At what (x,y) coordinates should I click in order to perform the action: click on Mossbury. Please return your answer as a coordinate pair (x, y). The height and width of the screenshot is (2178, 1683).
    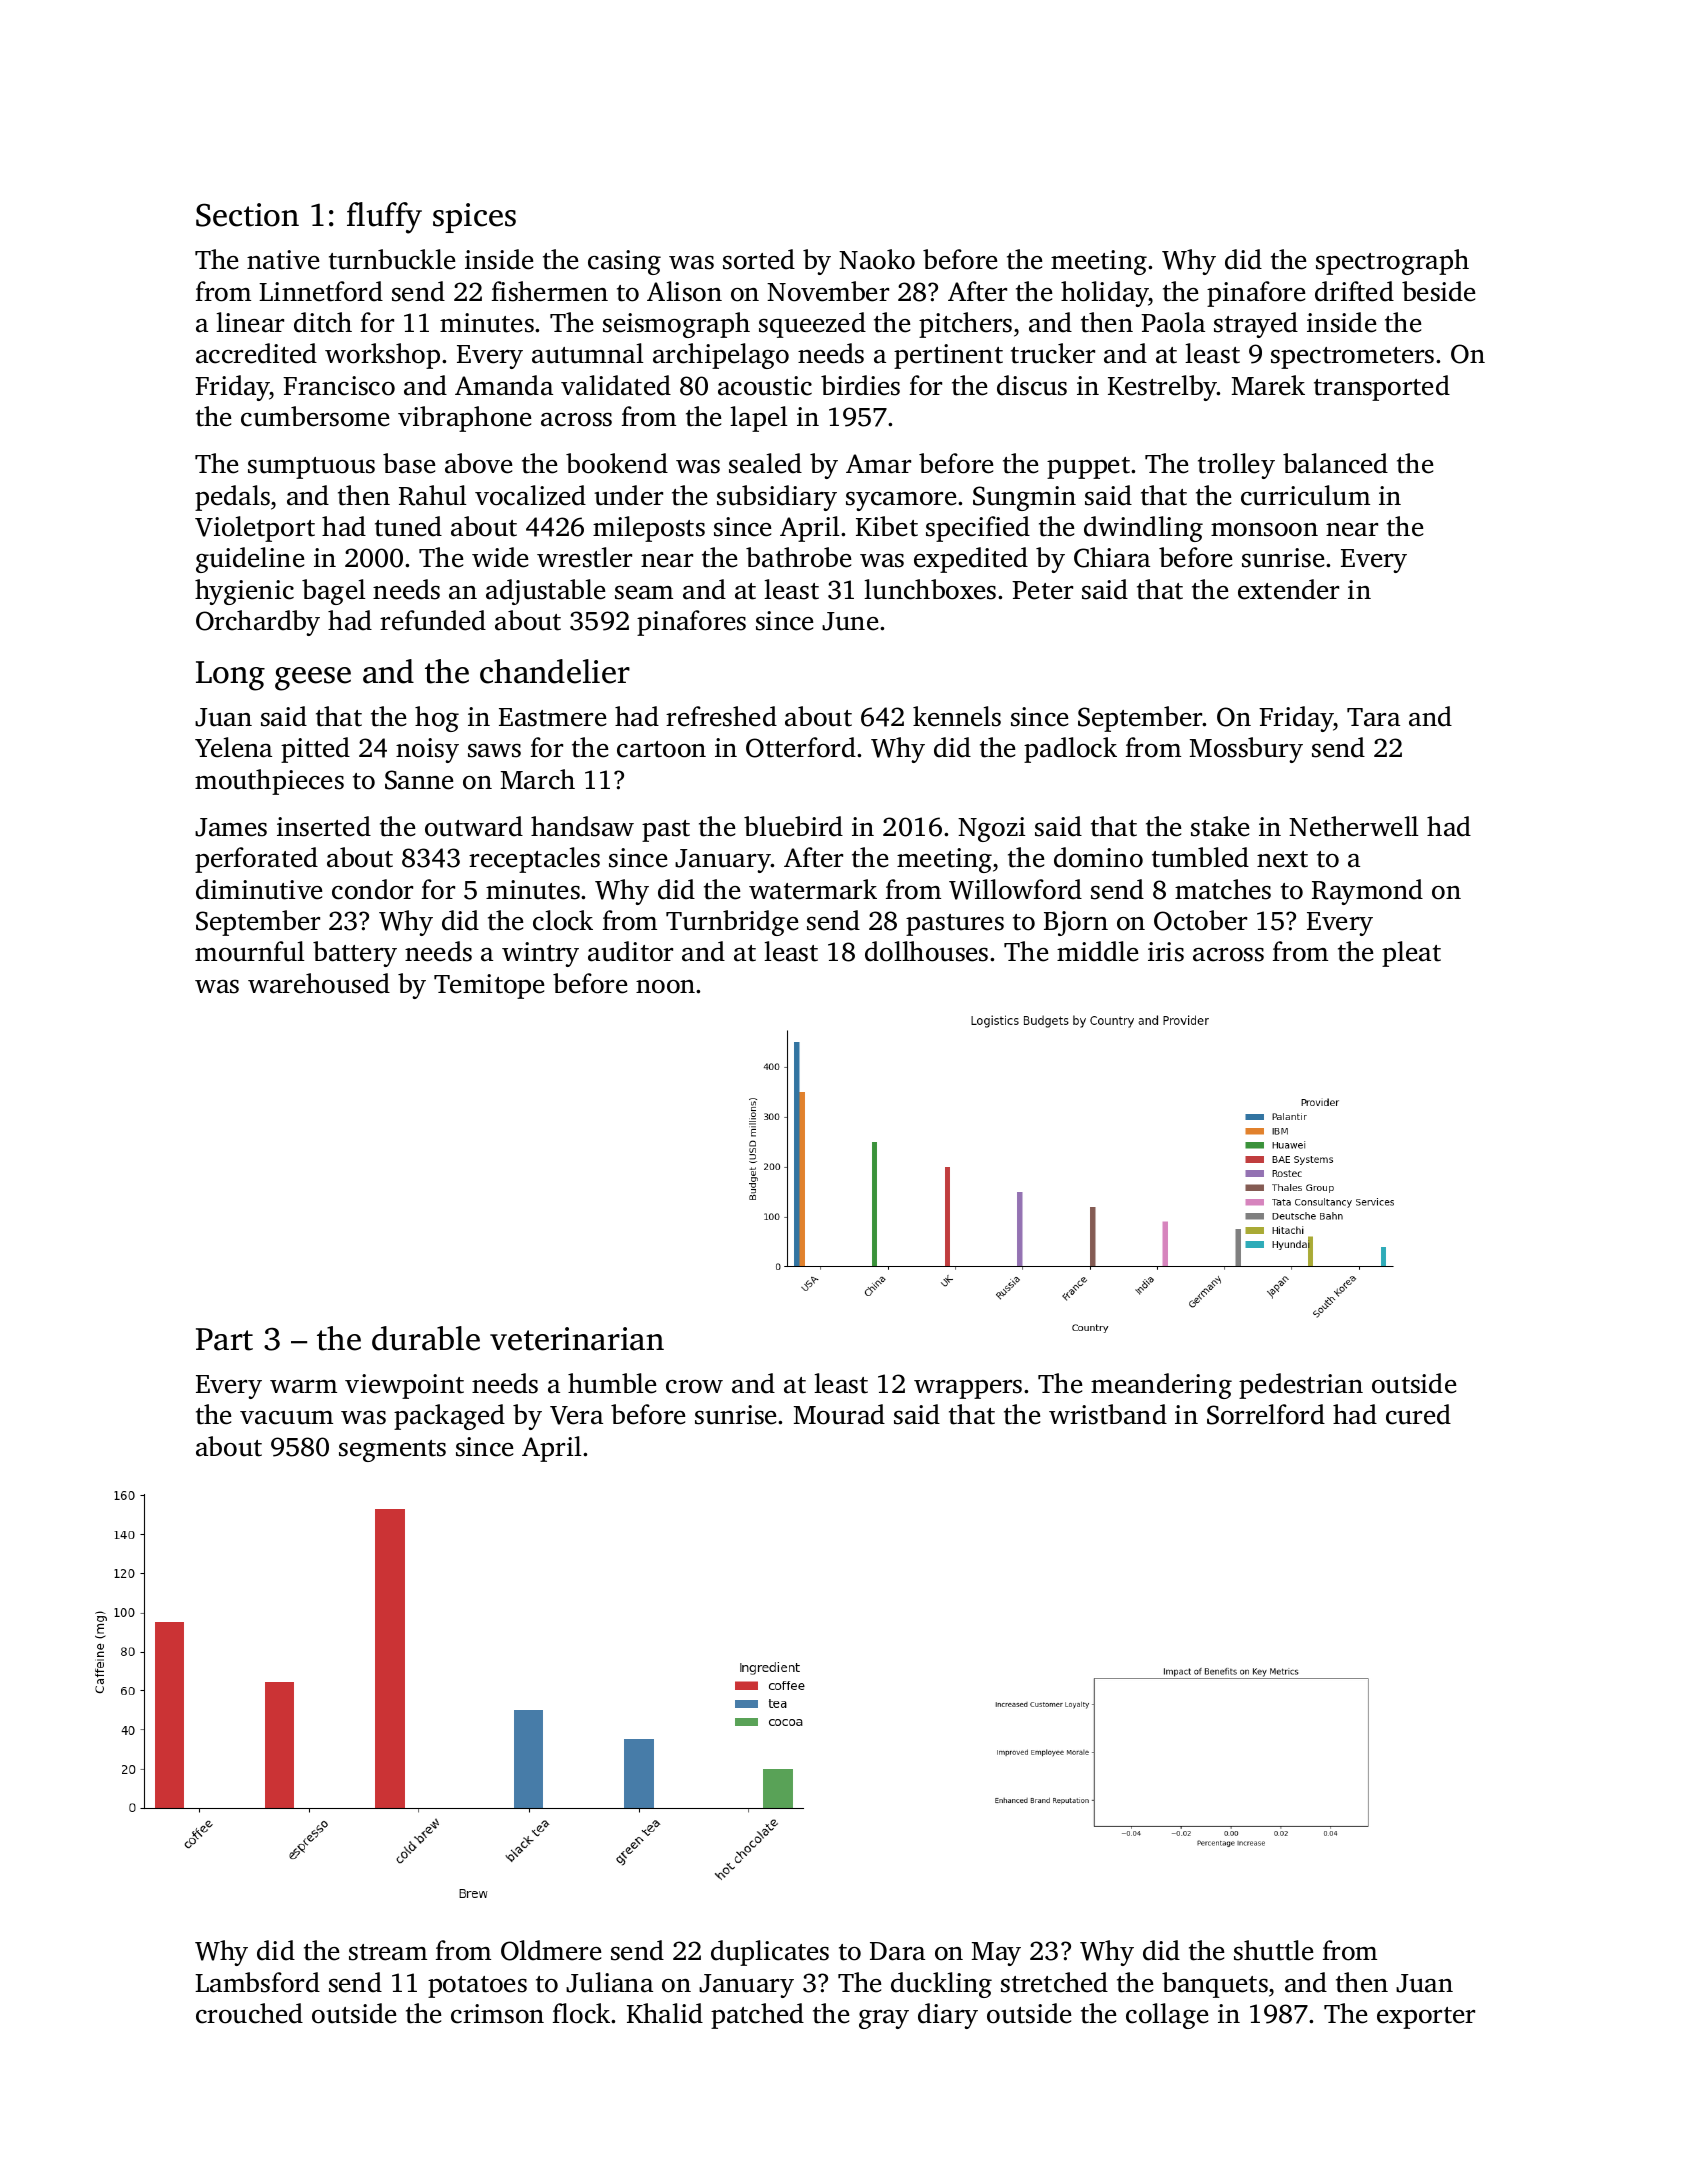
    Looking at the image, I should click on (1246, 750).
